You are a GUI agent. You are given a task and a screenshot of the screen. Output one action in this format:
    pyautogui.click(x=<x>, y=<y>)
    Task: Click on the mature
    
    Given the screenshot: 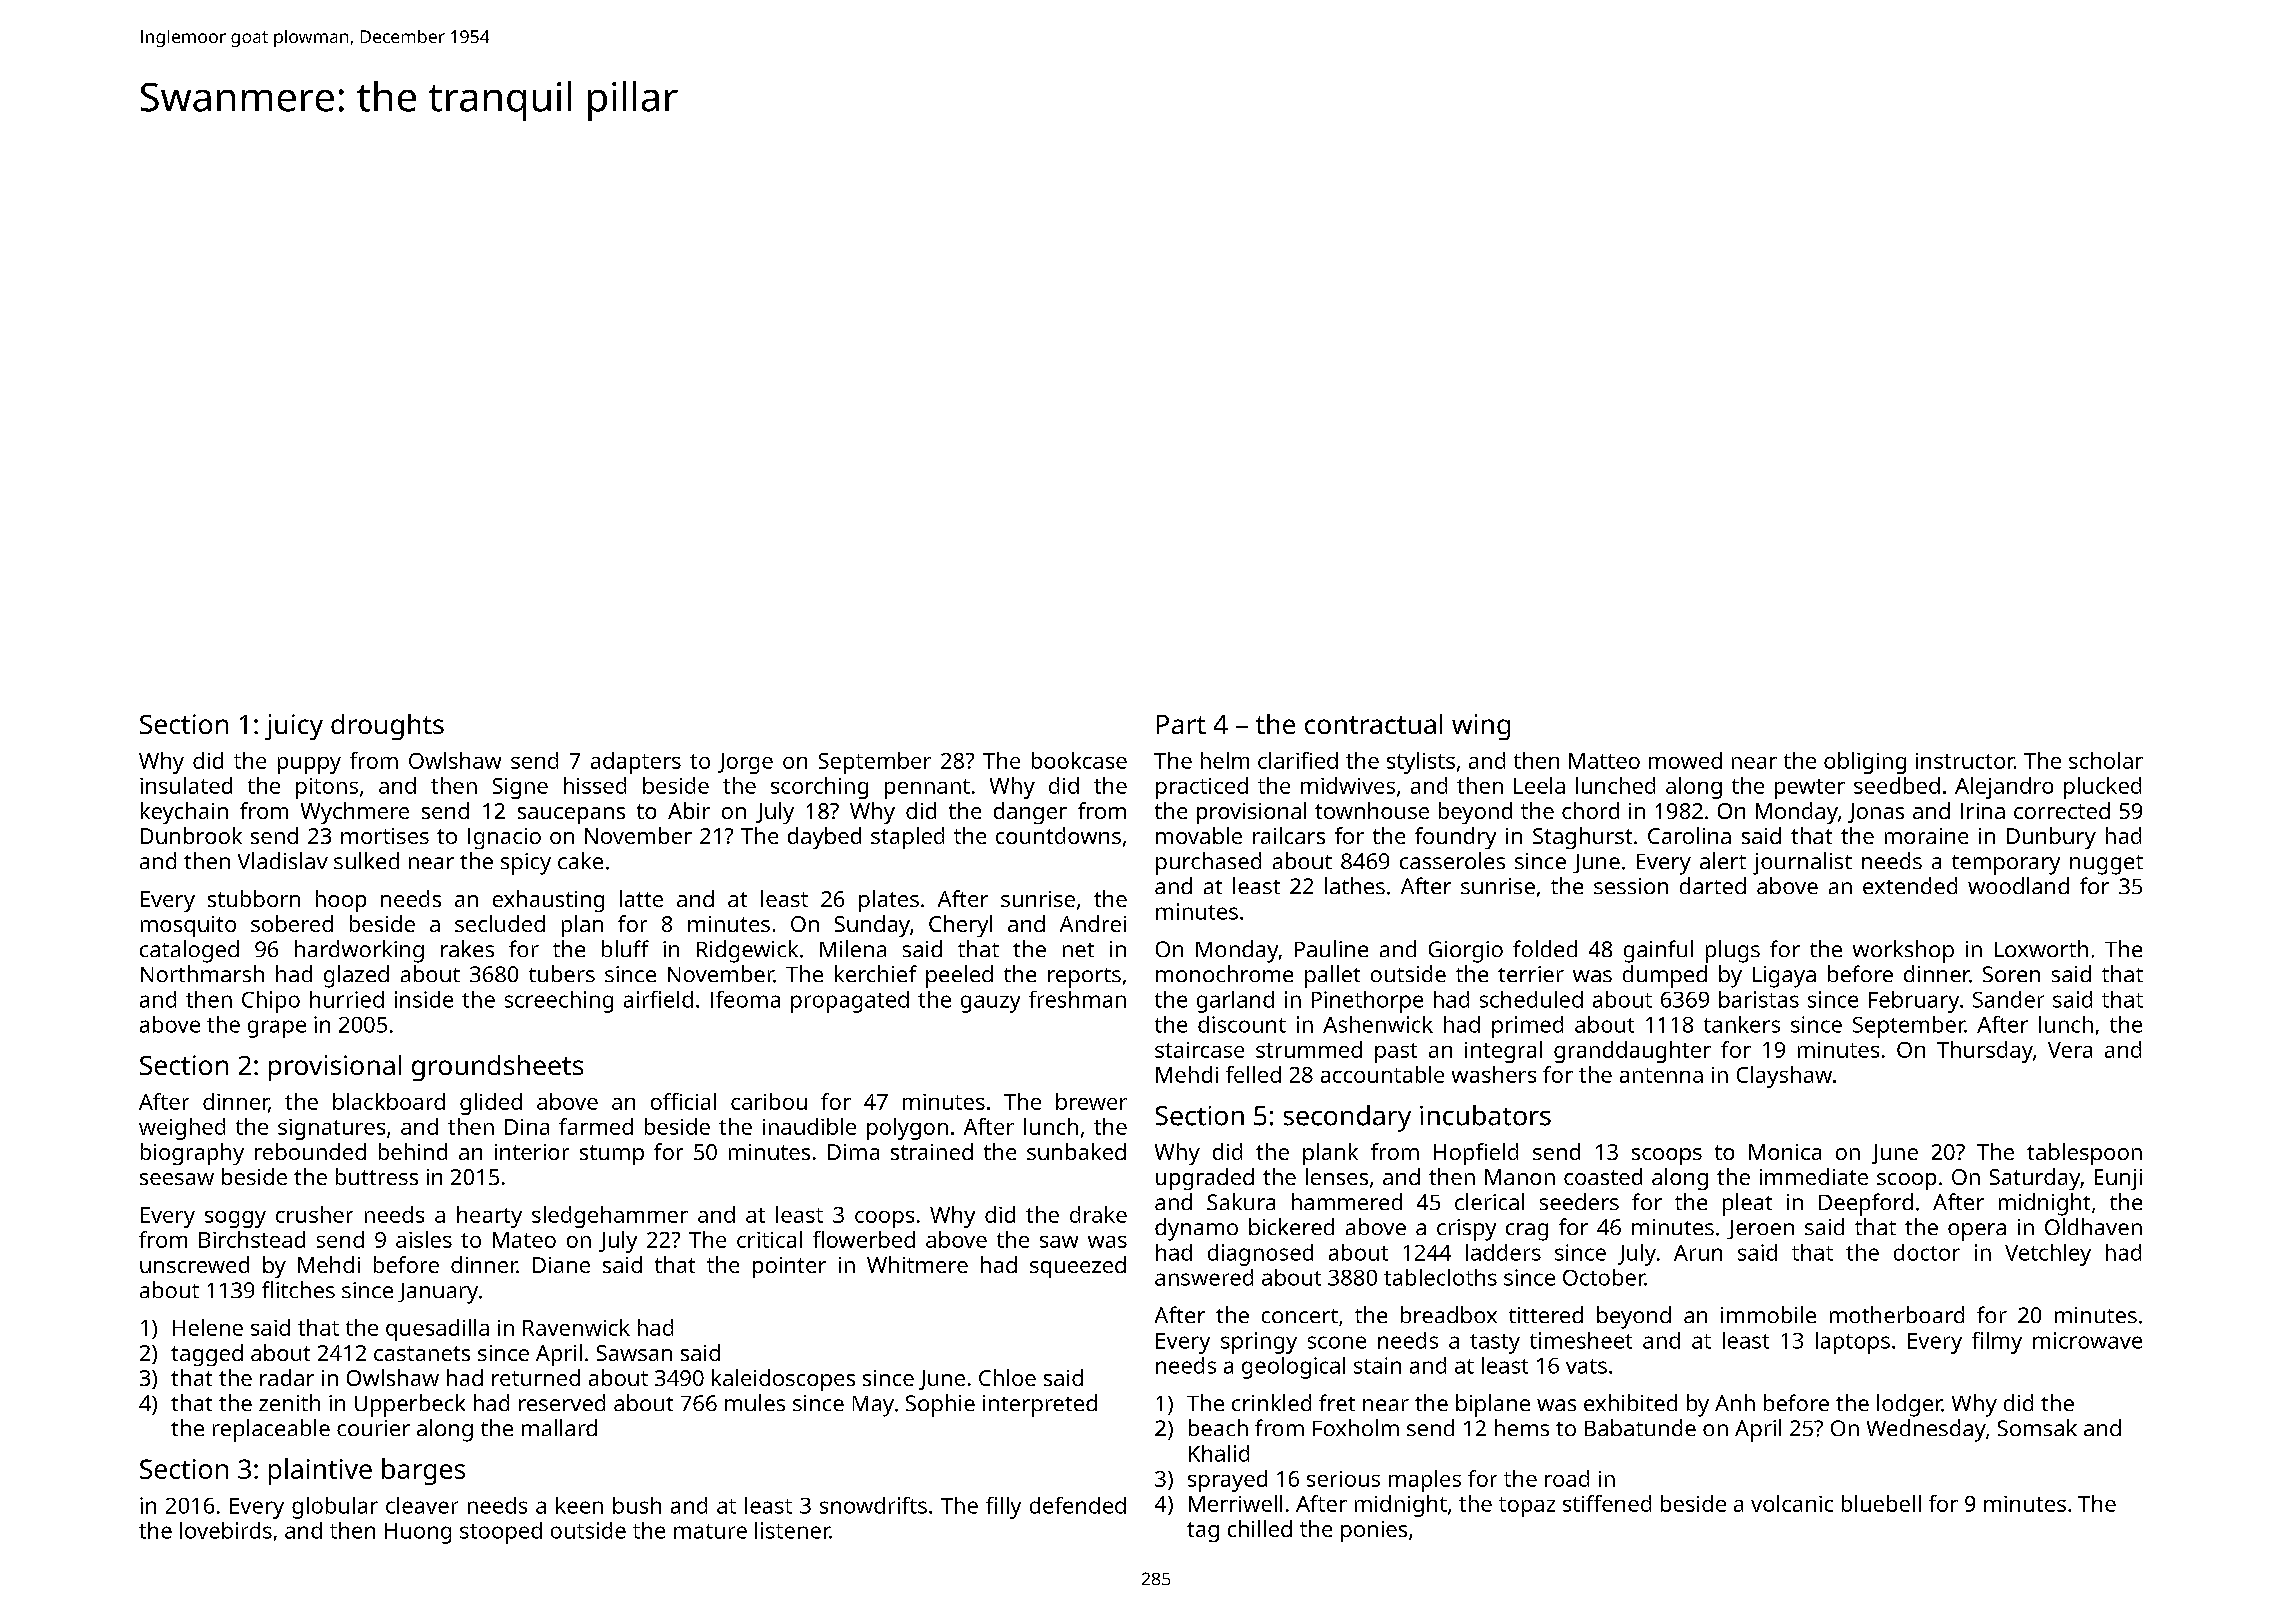 What is the action you would take?
    pyautogui.click(x=710, y=1531)
